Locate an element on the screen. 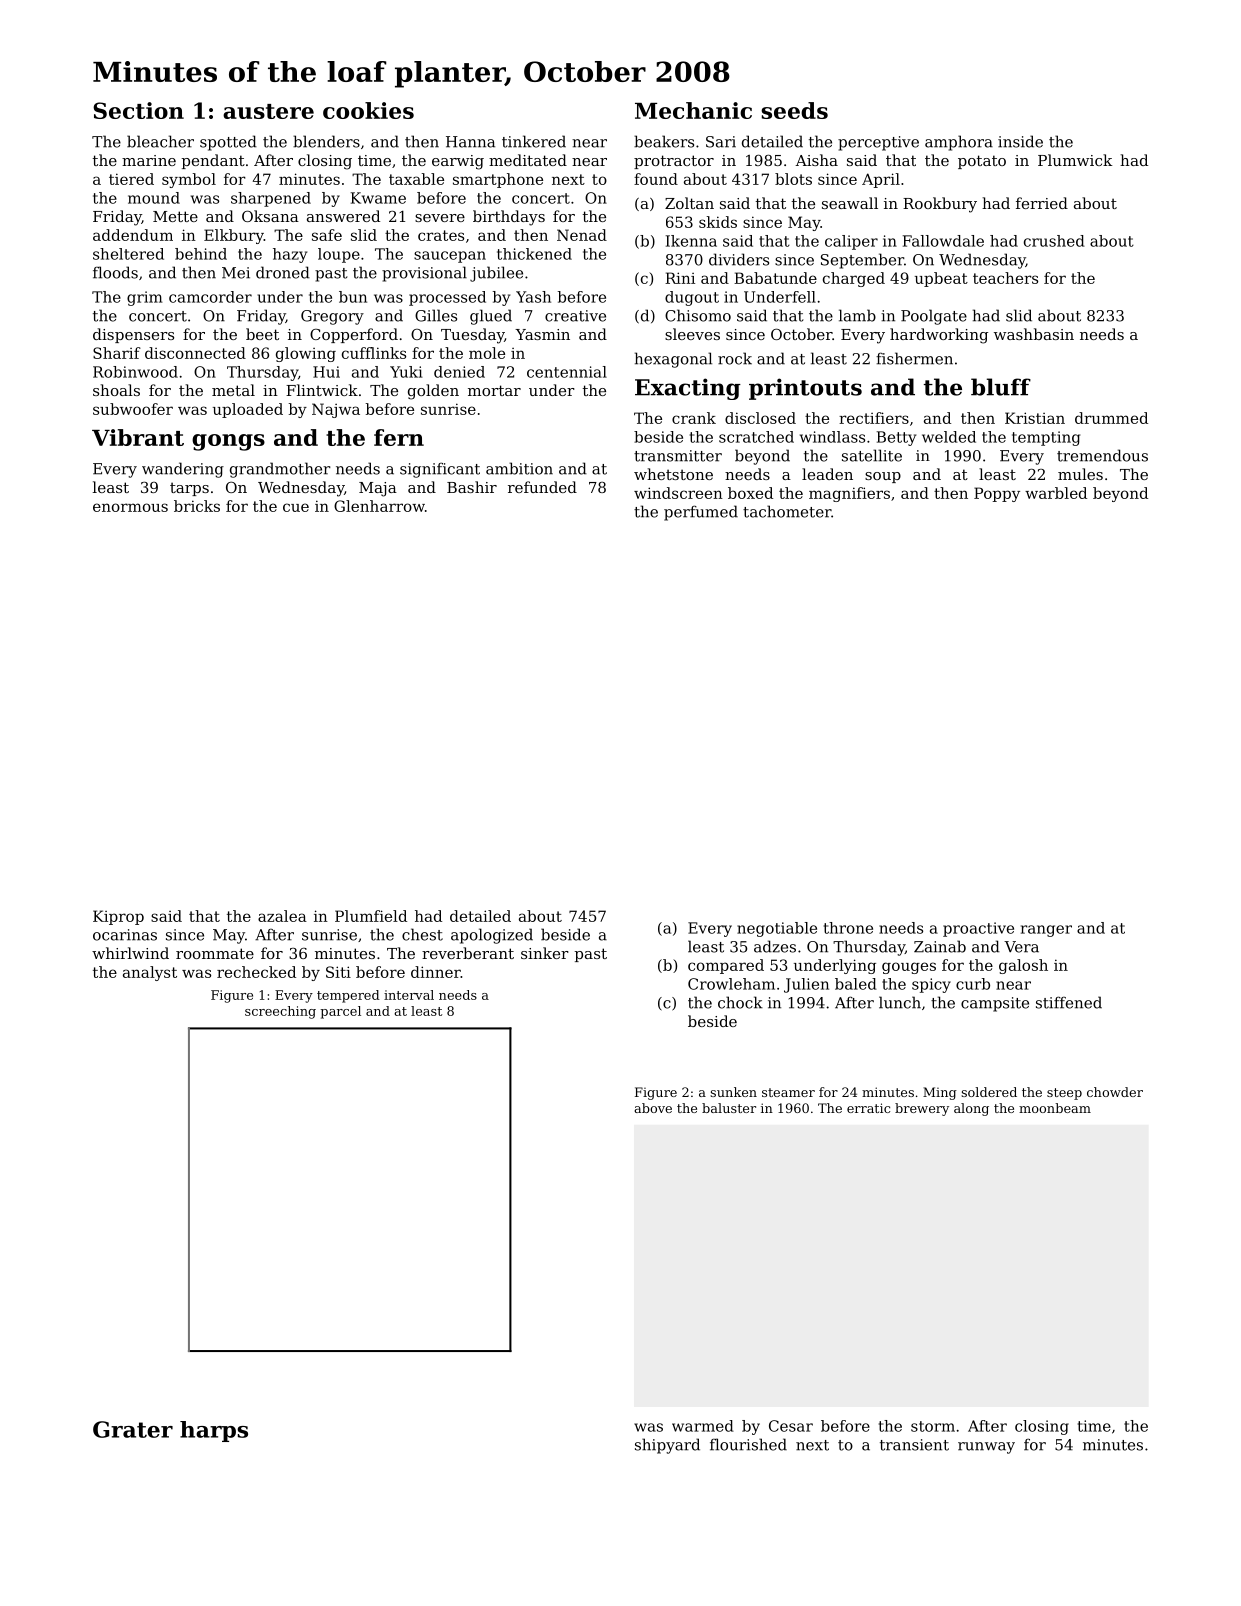 Image resolution: width=1241 pixels, height=1606 pixels. stiffened is located at coordinates (1069, 1002).
